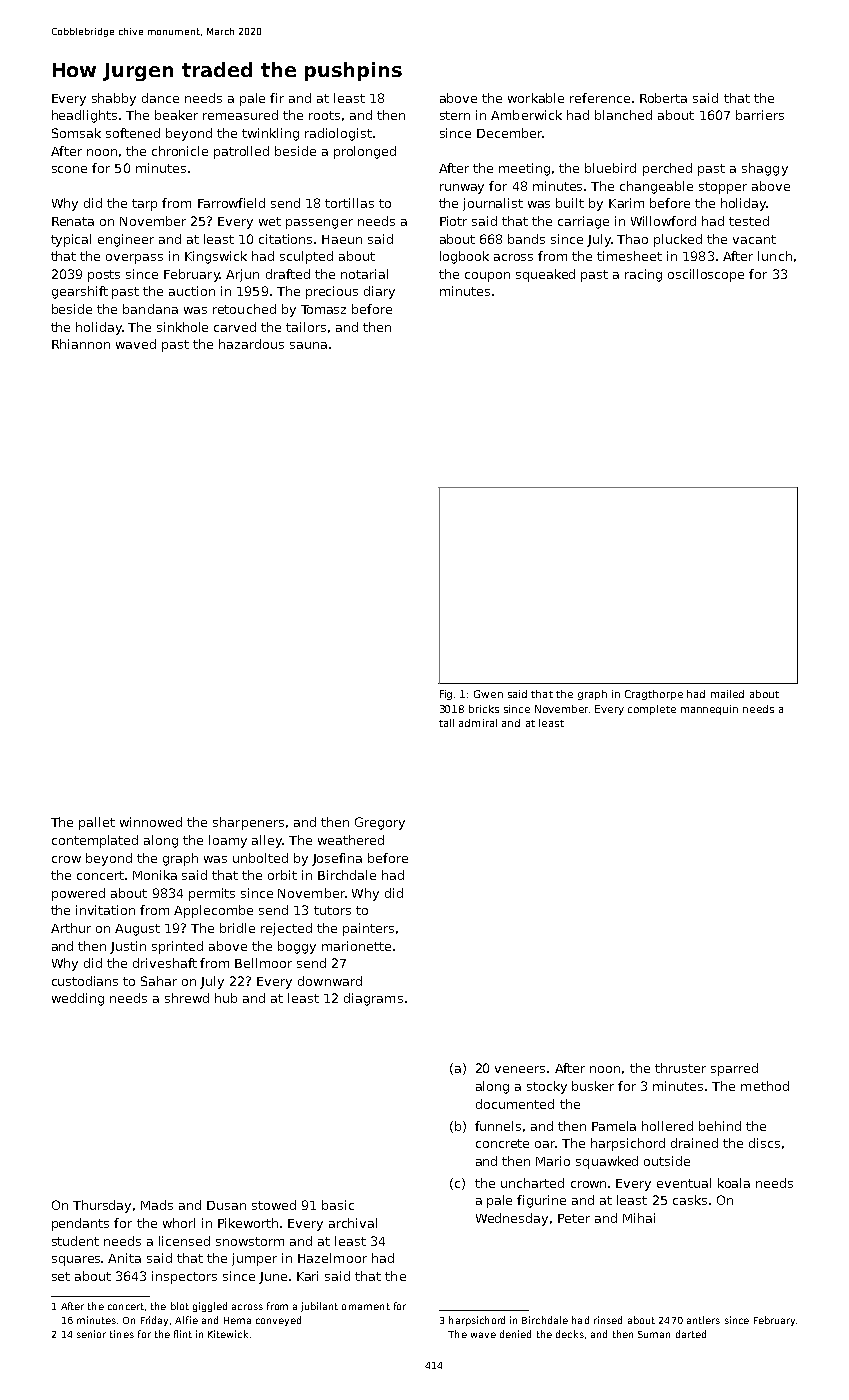  I want to click on Cragthorpe, so click(654, 695).
